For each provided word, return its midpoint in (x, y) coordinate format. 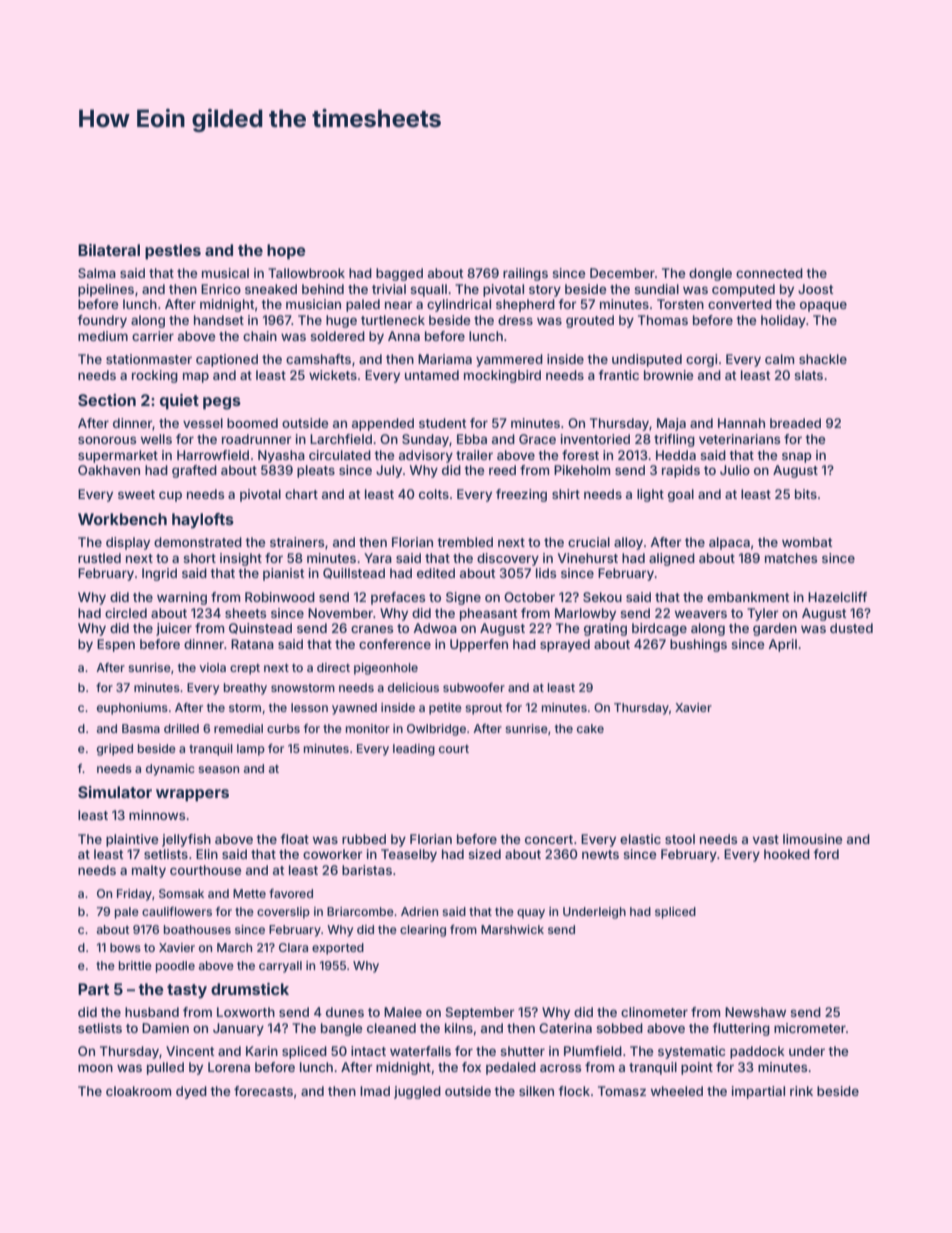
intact (368, 1051)
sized (484, 854)
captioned (227, 360)
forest (580, 455)
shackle (823, 359)
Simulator (115, 792)
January (238, 1029)
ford (826, 854)
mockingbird (502, 376)
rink (801, 1091)
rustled (99, 558)
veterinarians (739, 439)
